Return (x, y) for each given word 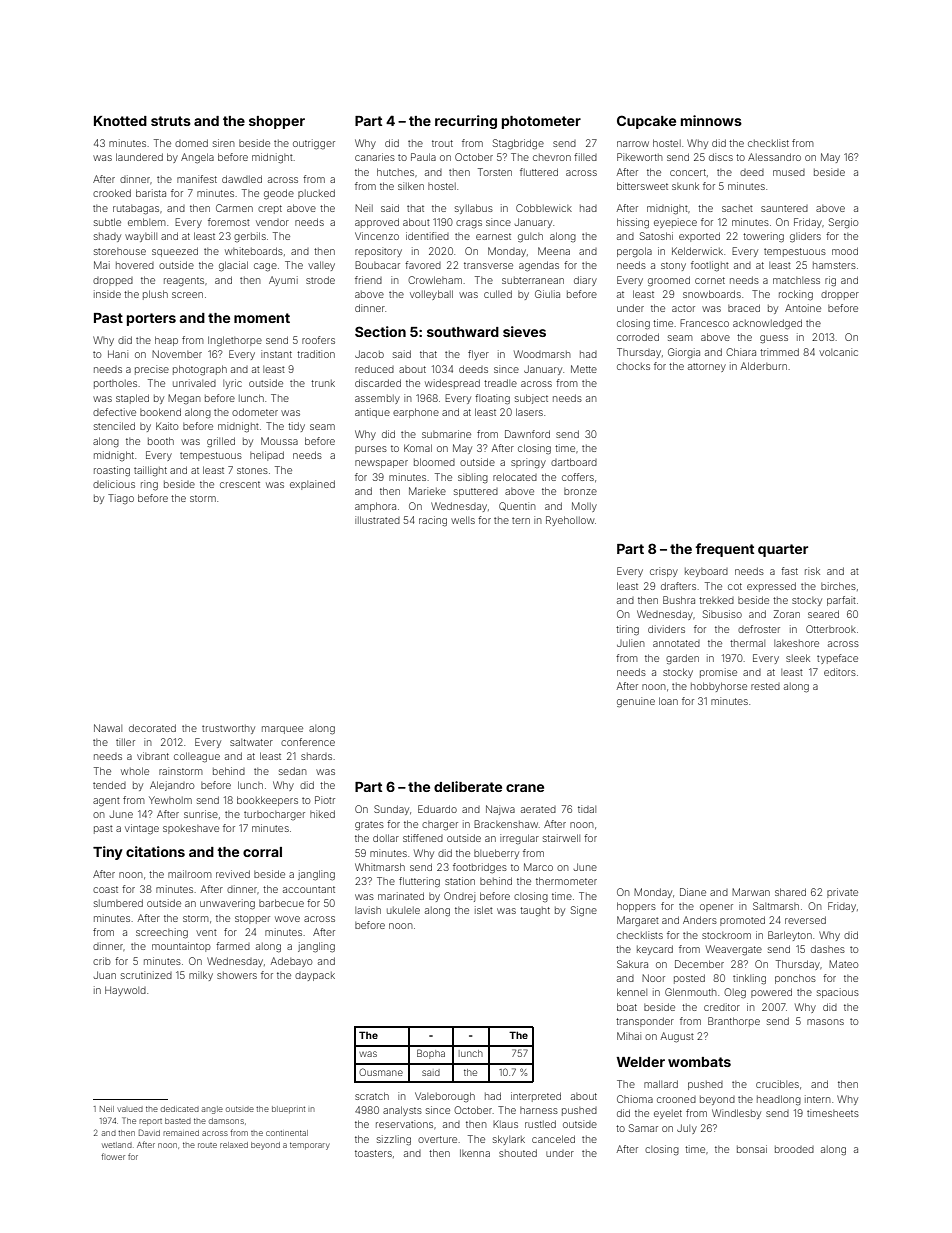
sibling (473, 478)
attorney (707, 367)
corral (262, 852)
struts (171, 121)
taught (535, 911)
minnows (711, 120)
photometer (541, 122)
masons (825, 1022)
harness (539, 1110)
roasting (112, 471)
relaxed (234, 1145)
